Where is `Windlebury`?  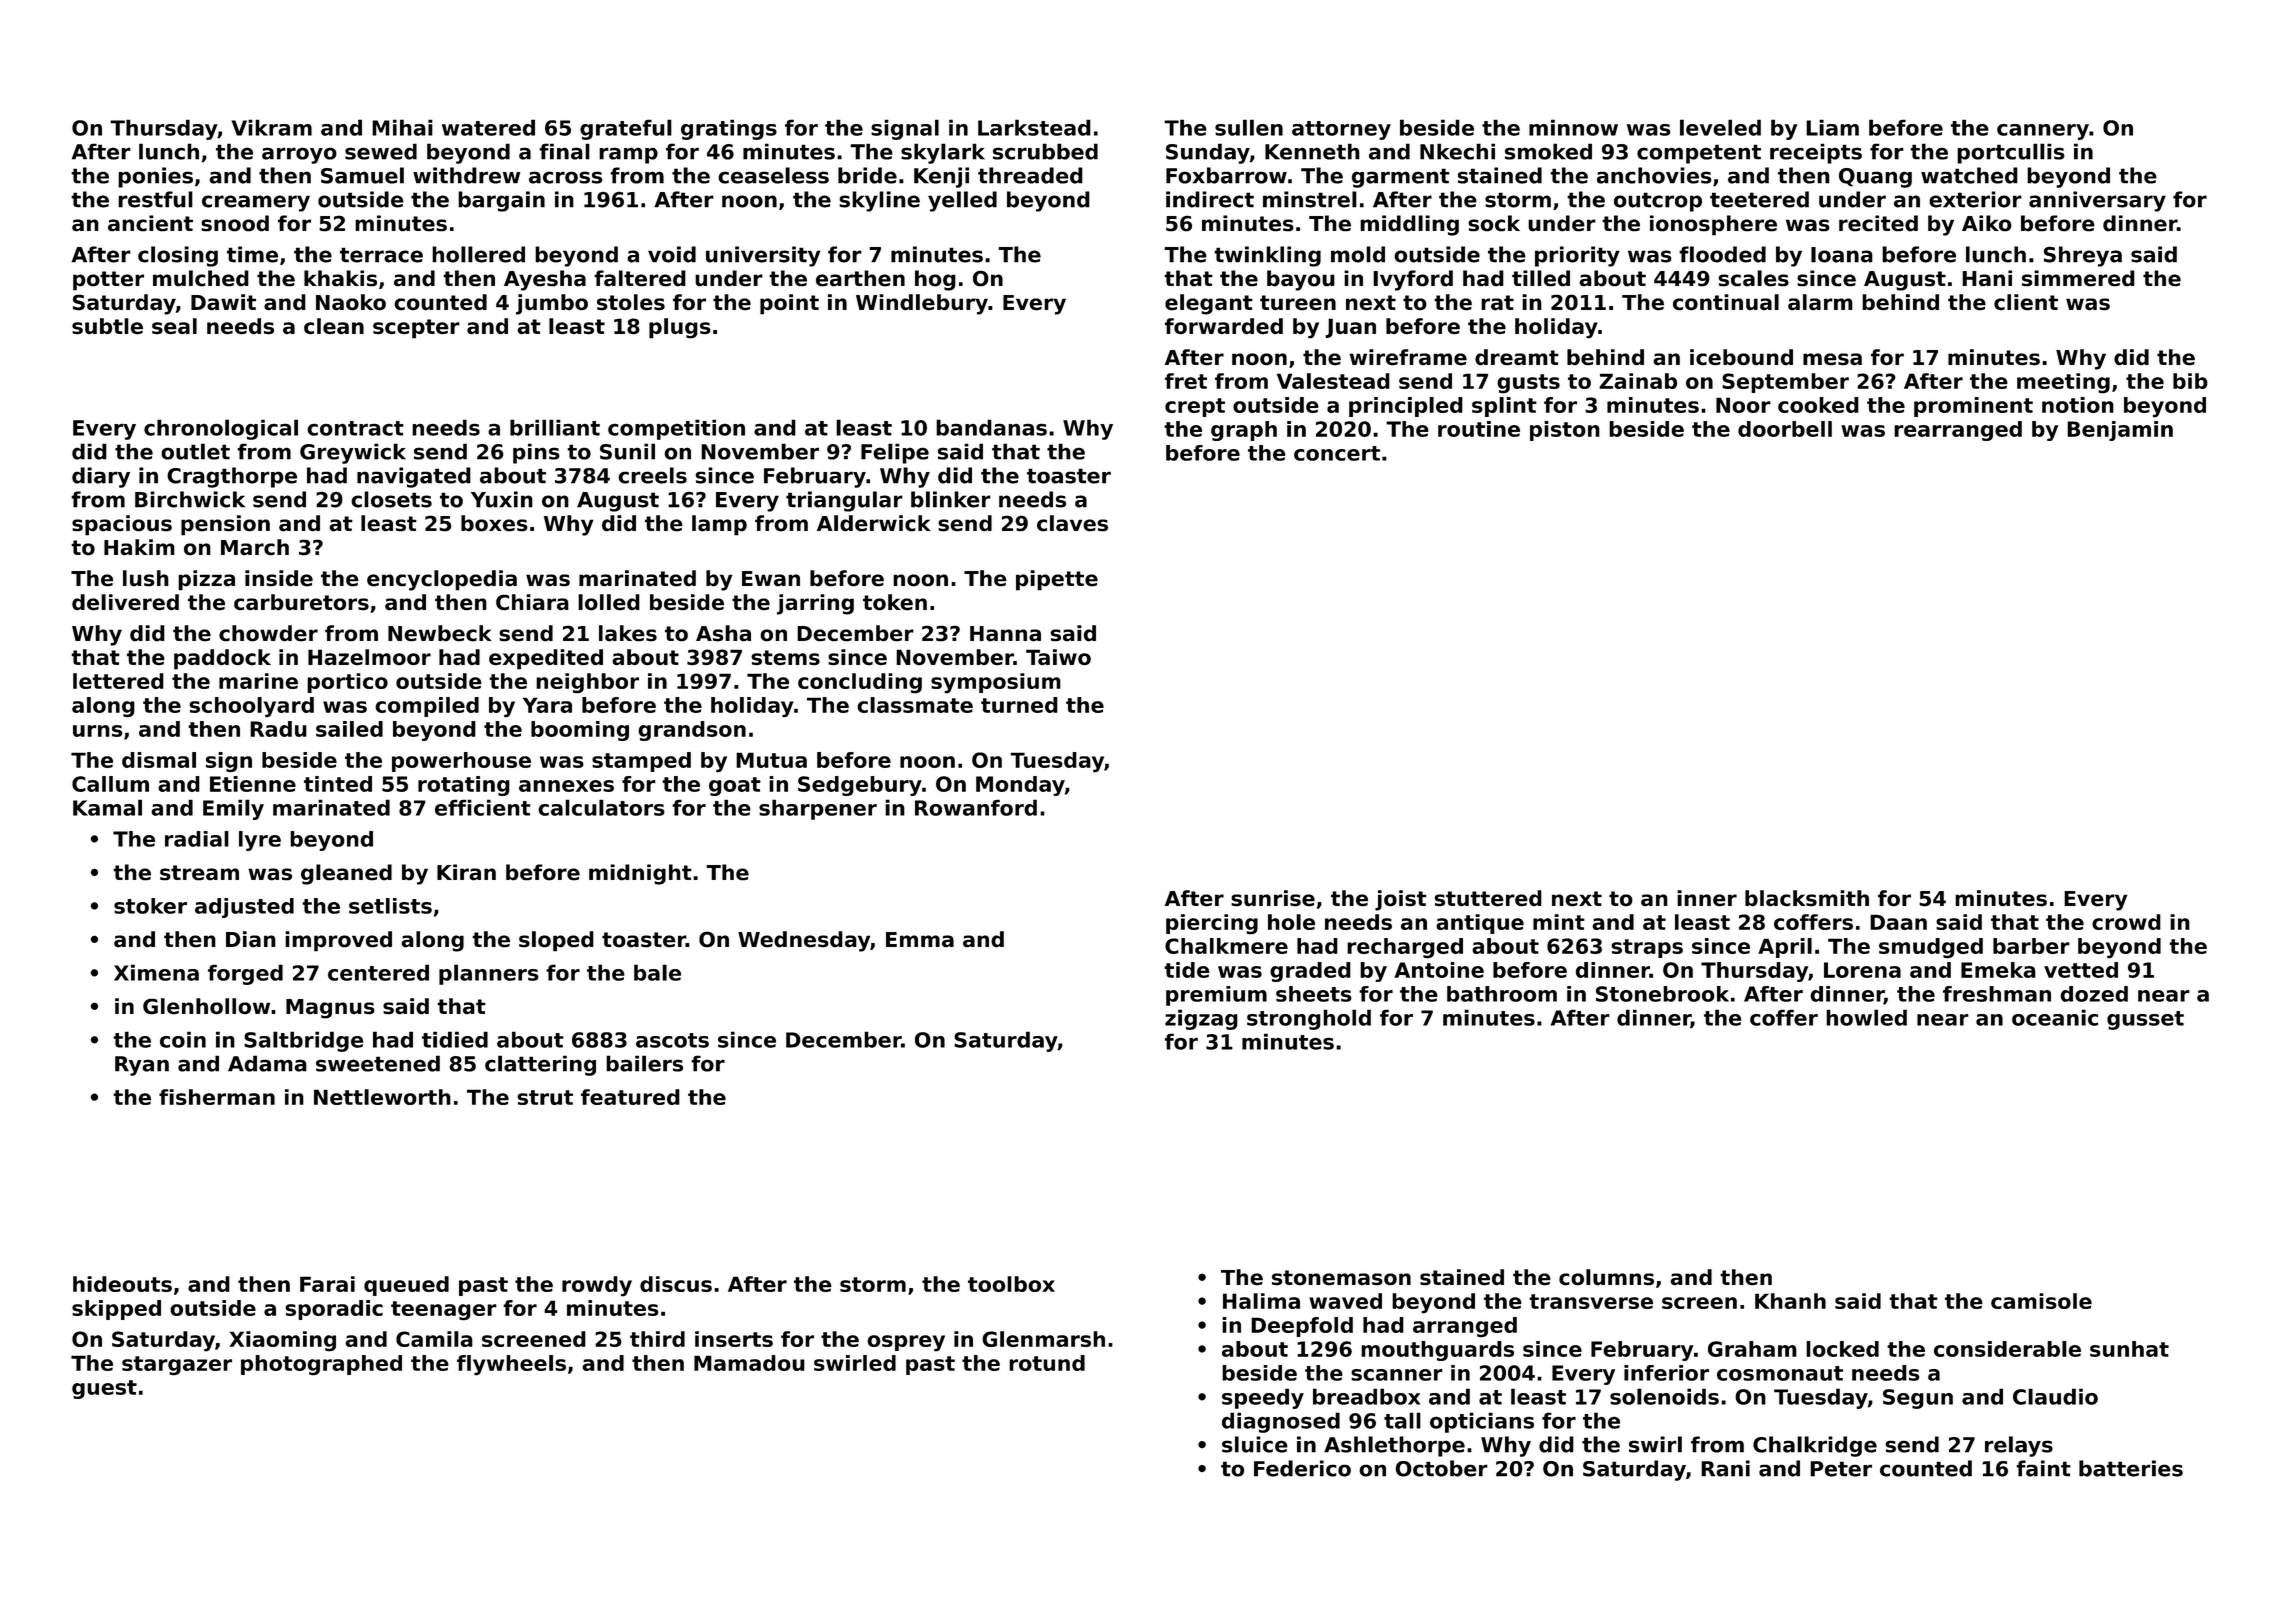 Windlebury is located at coordinates (922, 304).
